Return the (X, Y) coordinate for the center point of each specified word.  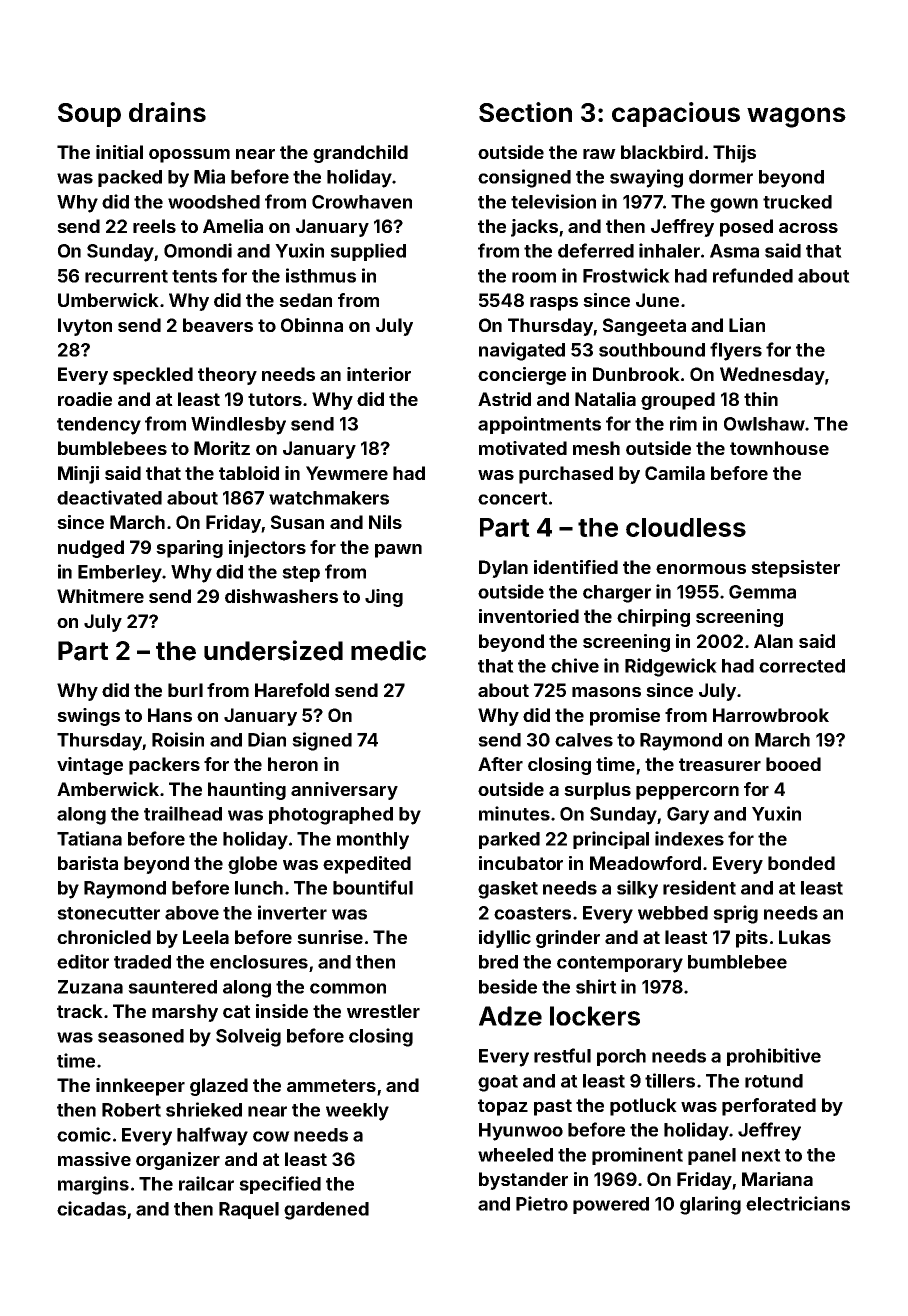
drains (167, 112)
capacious (676, 114)
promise (625, 717)
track (80, 1011)
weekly (357, 1112)
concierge (522, 376)
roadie (85, 399)
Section (525, 112)
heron (293, 764)
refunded (753, 275)
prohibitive (774, 1057)
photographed (331, 816)
